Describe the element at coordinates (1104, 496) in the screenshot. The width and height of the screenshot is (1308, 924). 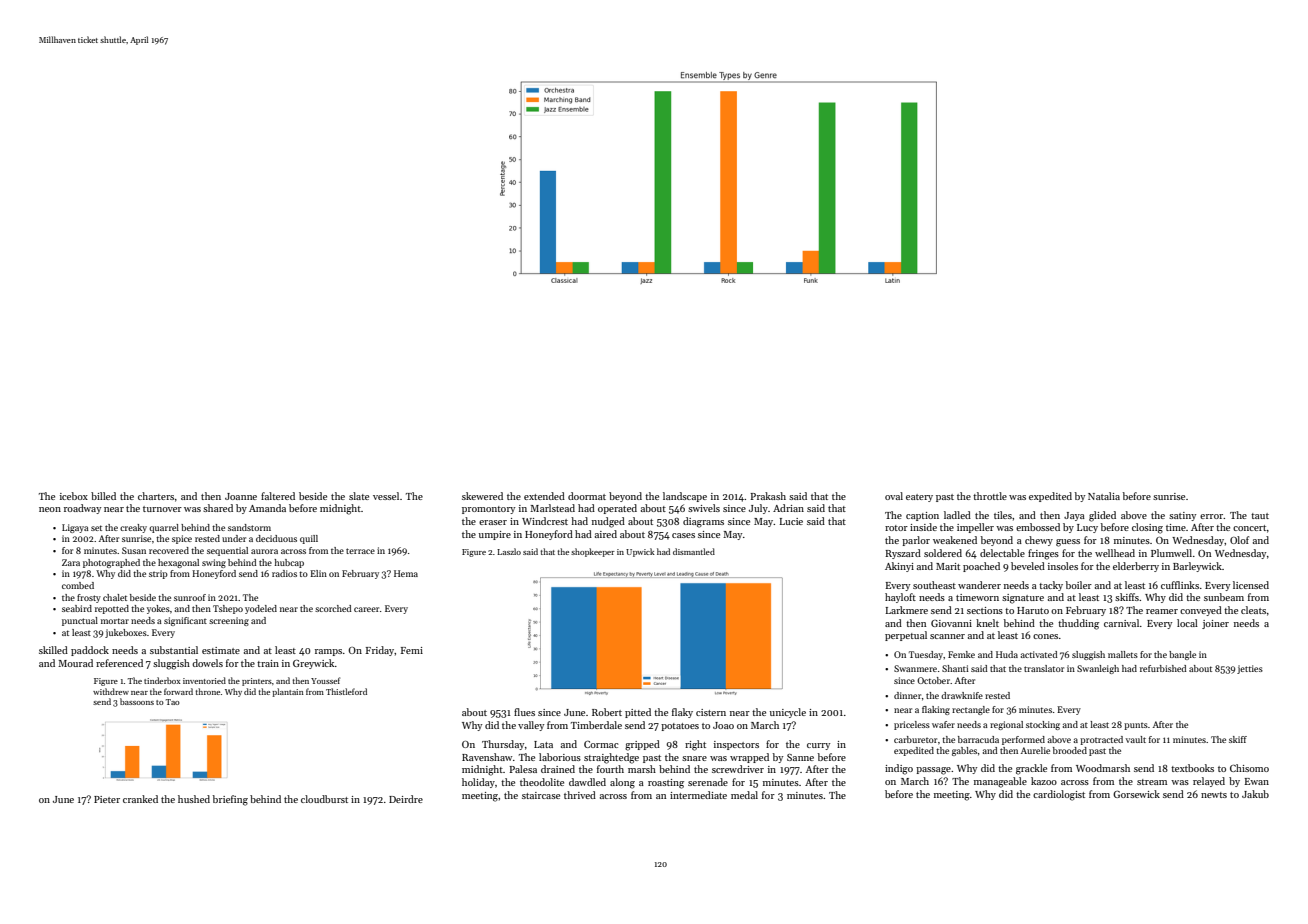
I see `Natalia` at that location.
